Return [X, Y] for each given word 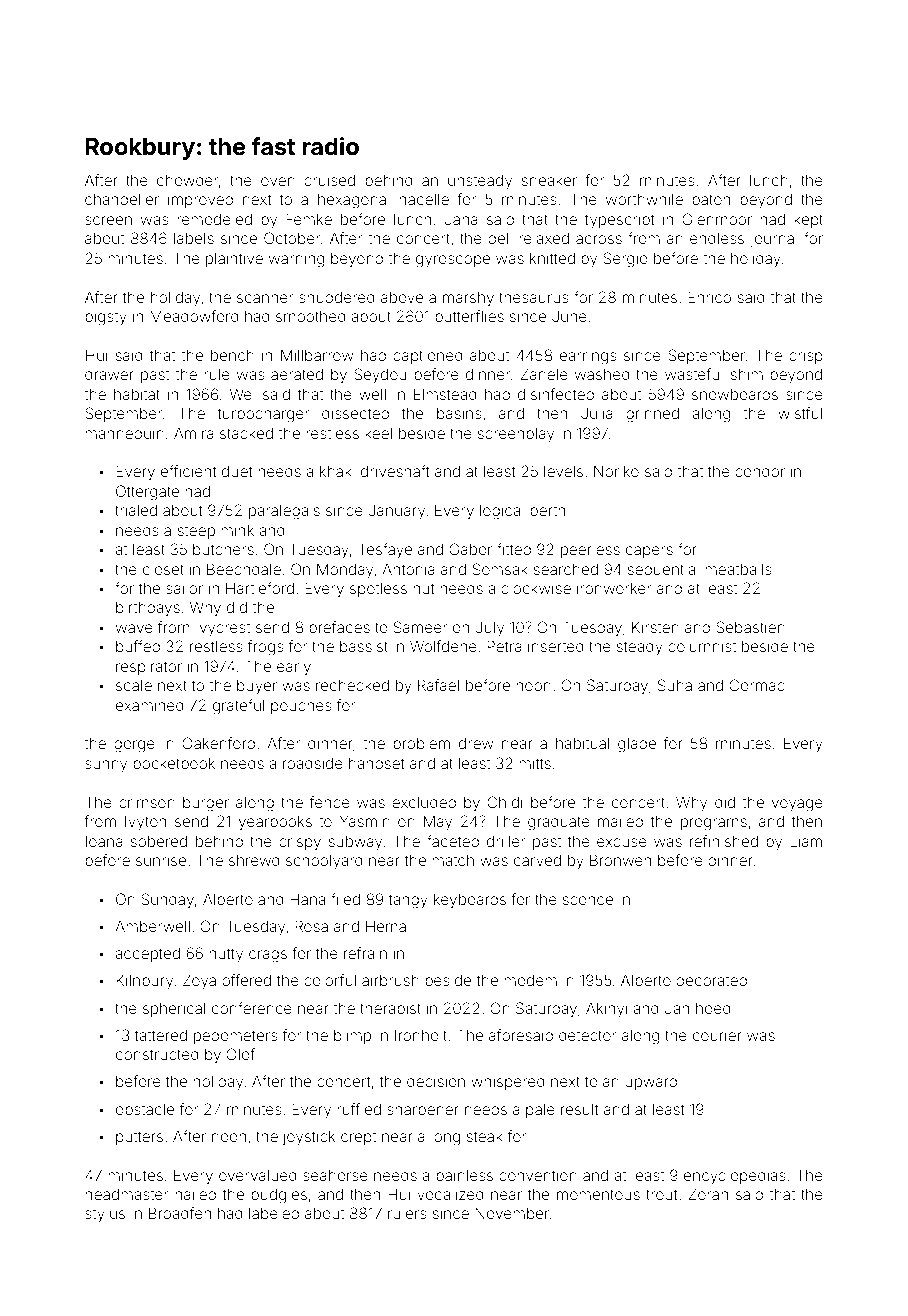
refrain [365, 953]
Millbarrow [317, 355]
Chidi [504, 802]
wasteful [694, 374]
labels [194, 238]
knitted [552, 258]
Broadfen [180, 1213]
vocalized [450, 1194]
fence [330, 802]
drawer [109, 374]
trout [662, 1194]
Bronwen [620, 860]
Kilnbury [144, 981]
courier [717, 1035]
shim [746, 374]
